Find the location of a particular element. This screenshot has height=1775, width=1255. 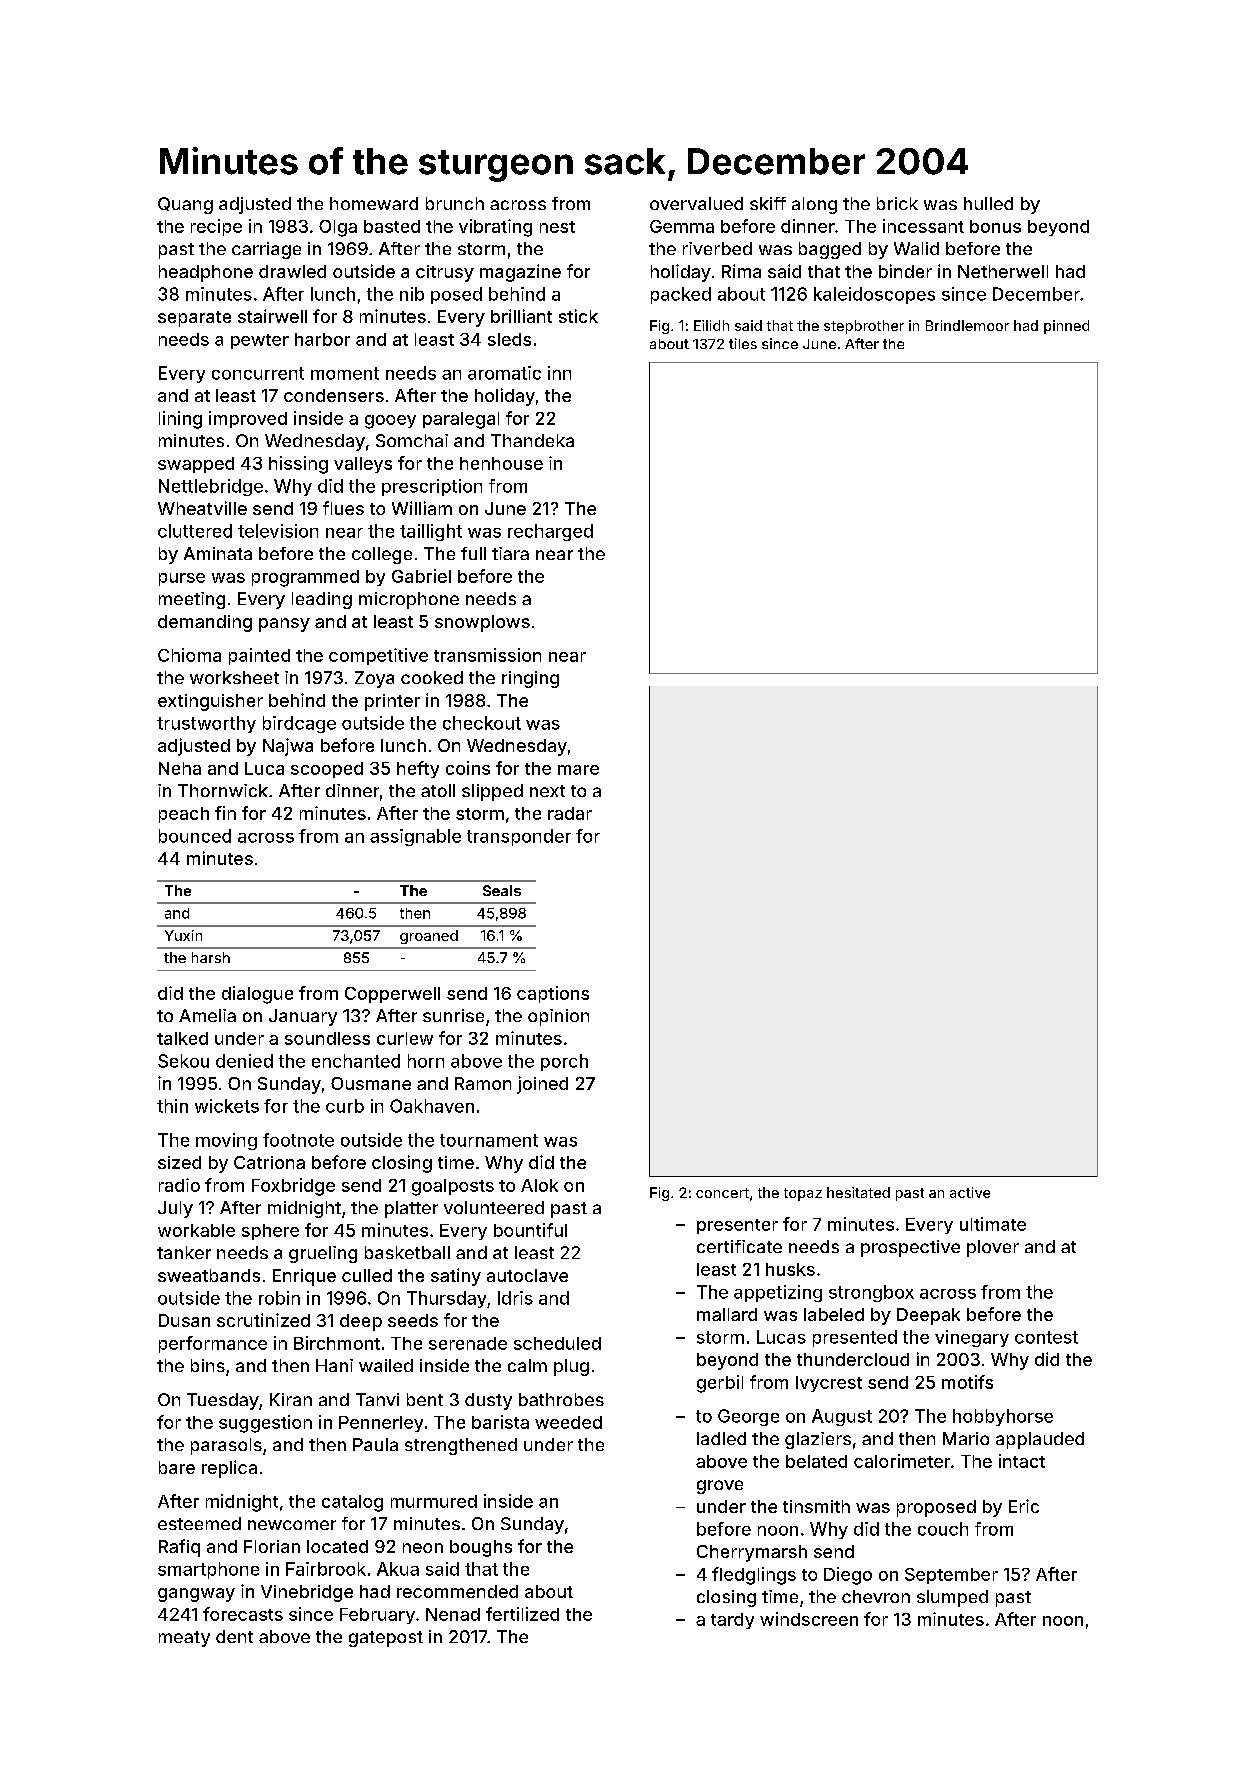

gatepost is located at coordinates (386, 1639).
